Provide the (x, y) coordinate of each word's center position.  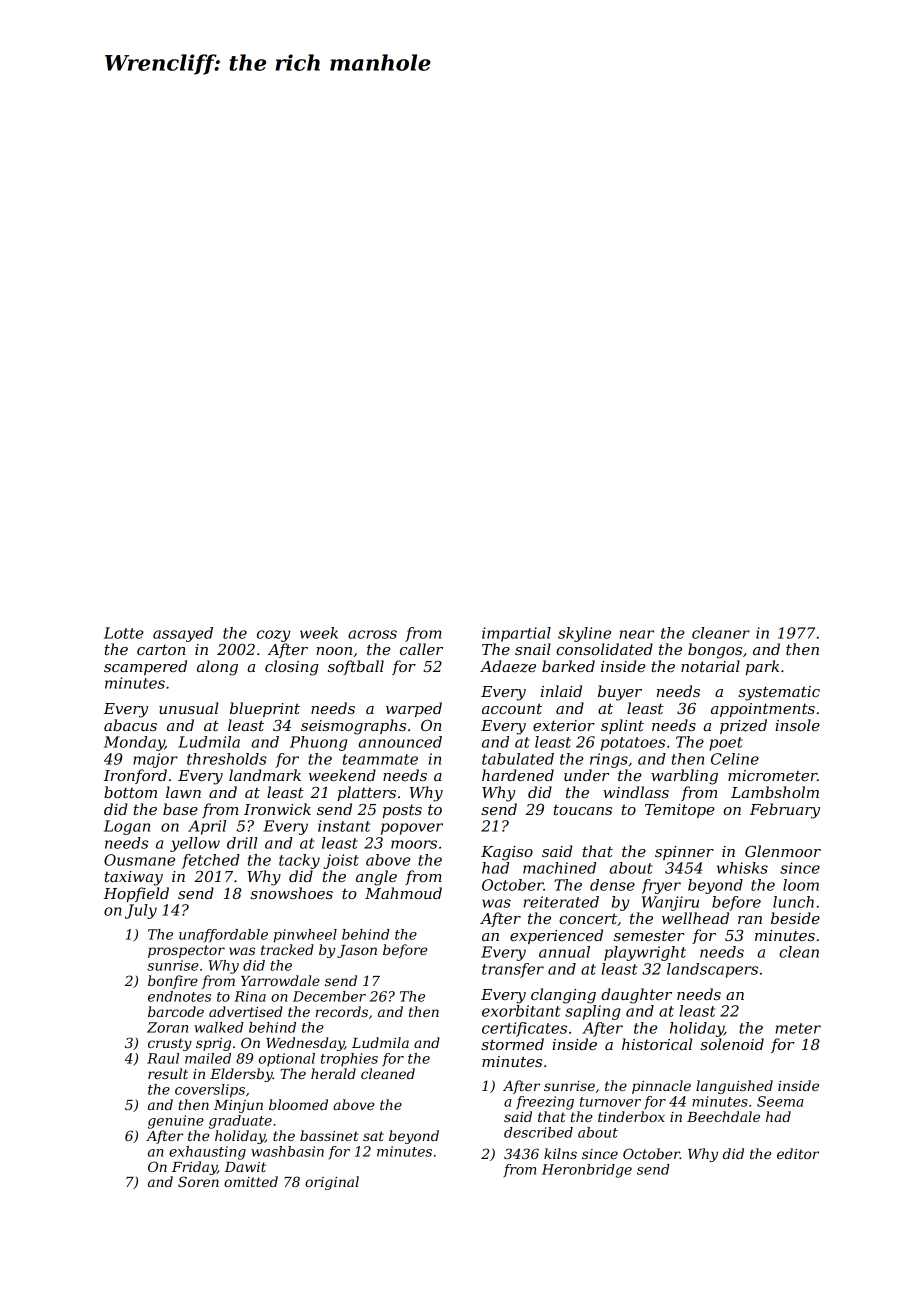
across (372, 634)
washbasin (287, 1151)
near (636, 634)
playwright (645, 953)
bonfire (173, 982)
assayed (183, 634)
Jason (357, 951)
